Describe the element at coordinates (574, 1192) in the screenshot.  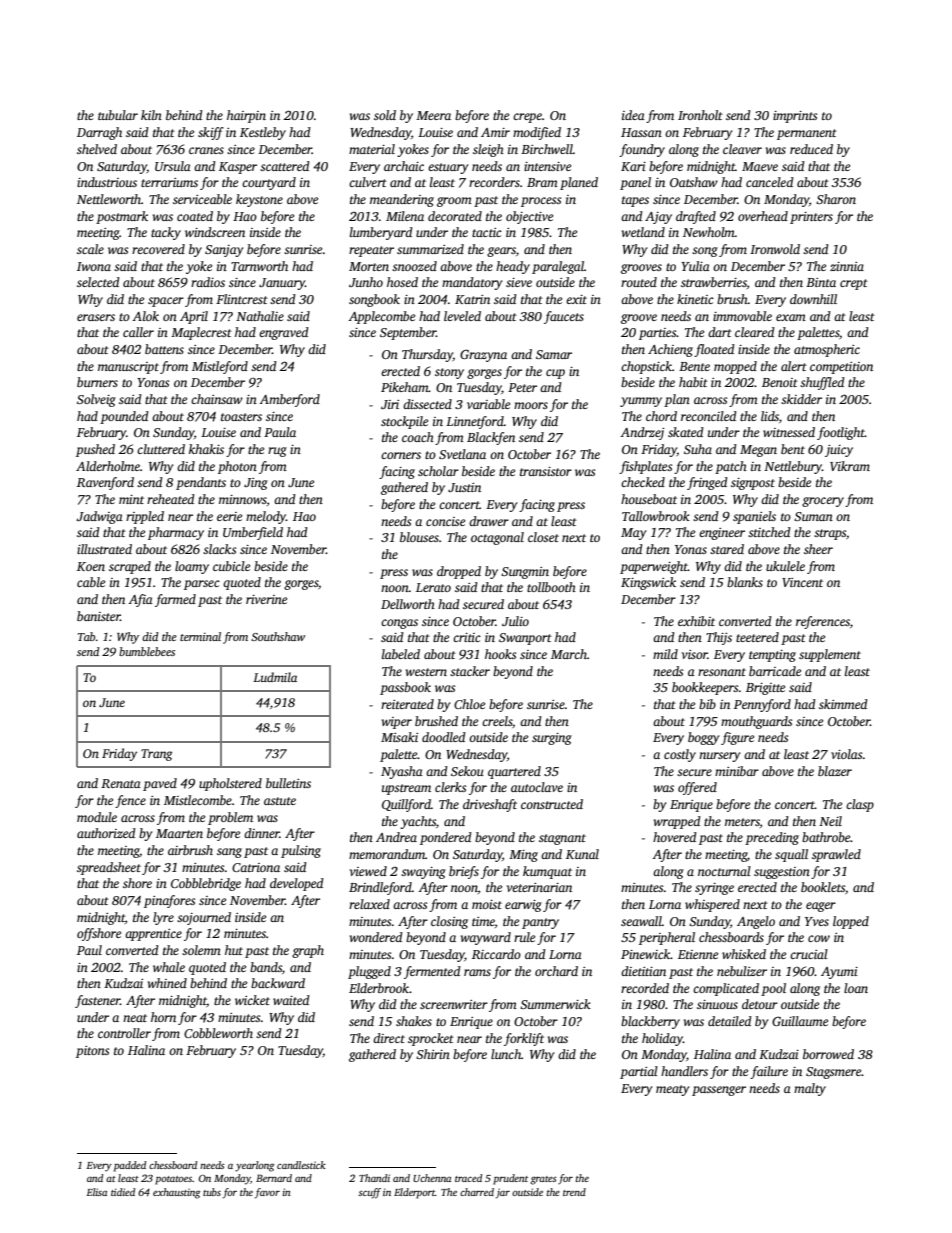
I see `trend` at that location.
